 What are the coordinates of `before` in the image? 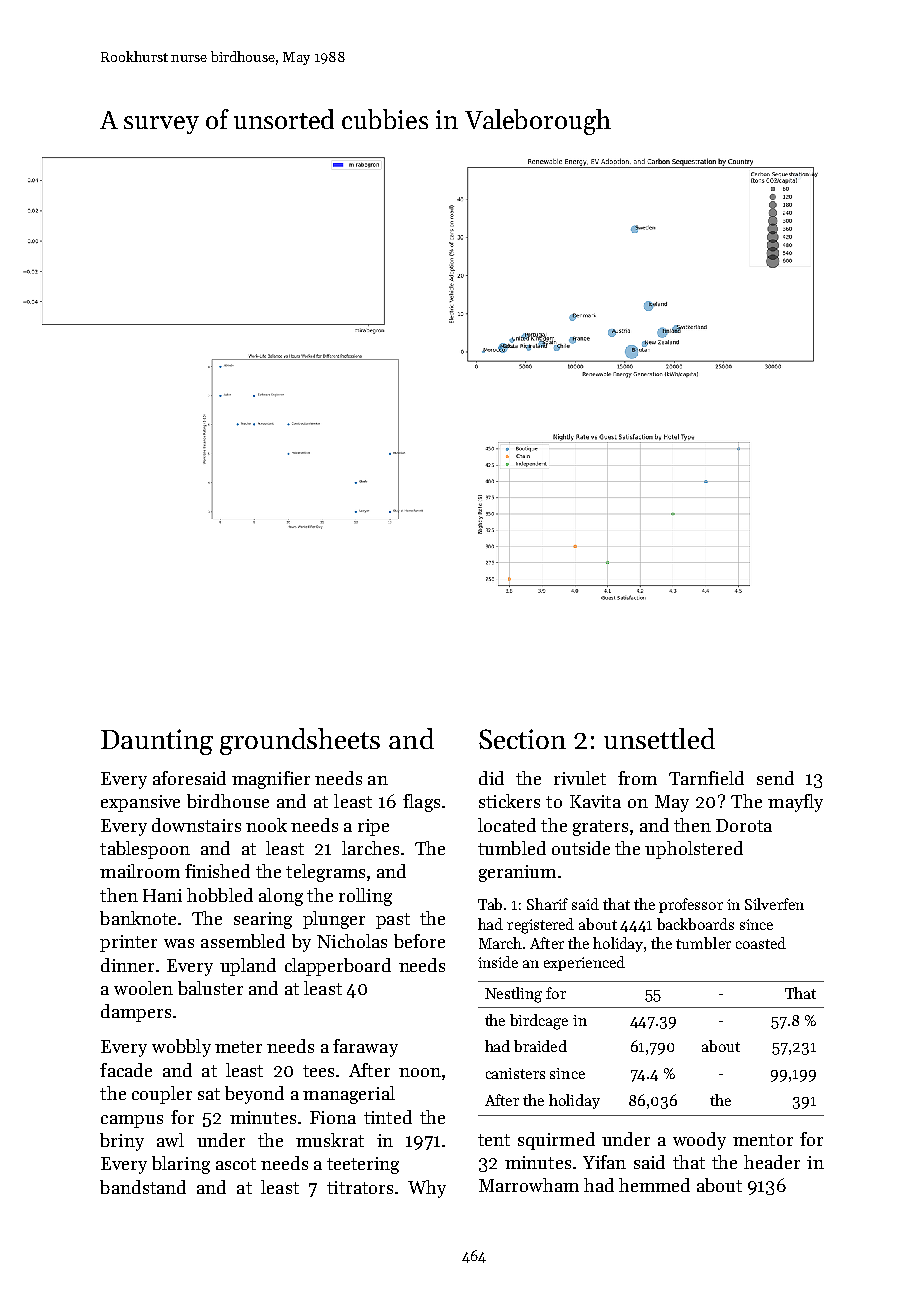 It's located at (419, 941).
